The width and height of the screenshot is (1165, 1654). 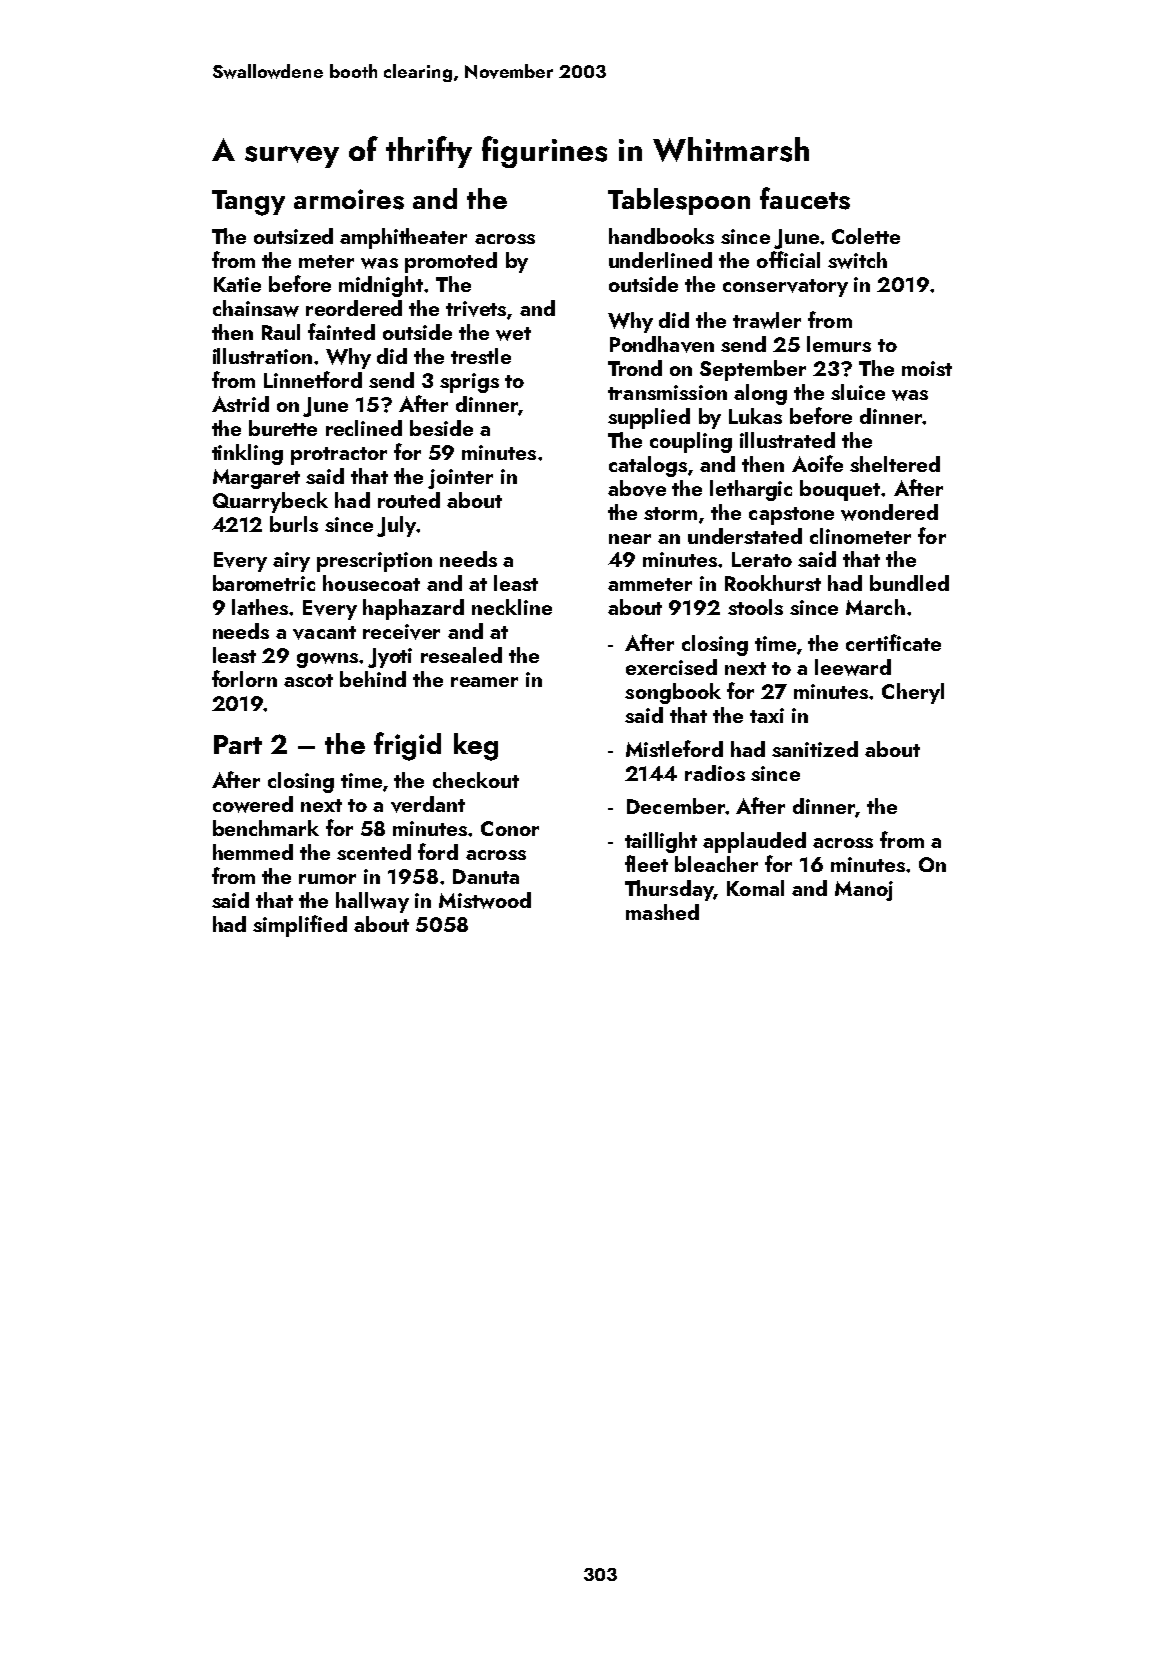 I want to click on Part, so click(x=238, y=744).
